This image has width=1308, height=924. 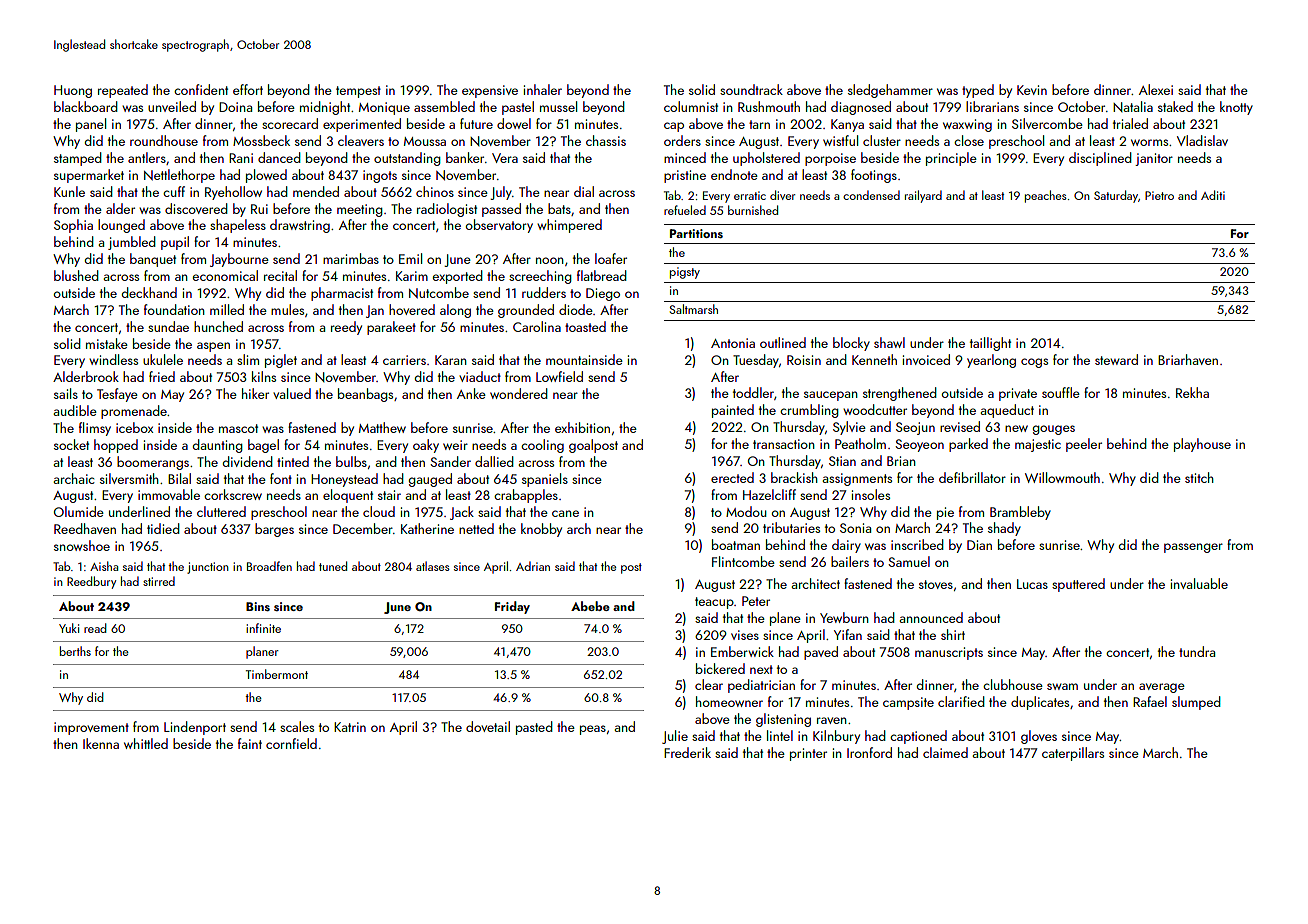 I want to click on Timbermont, so click(x=277, y=674).
